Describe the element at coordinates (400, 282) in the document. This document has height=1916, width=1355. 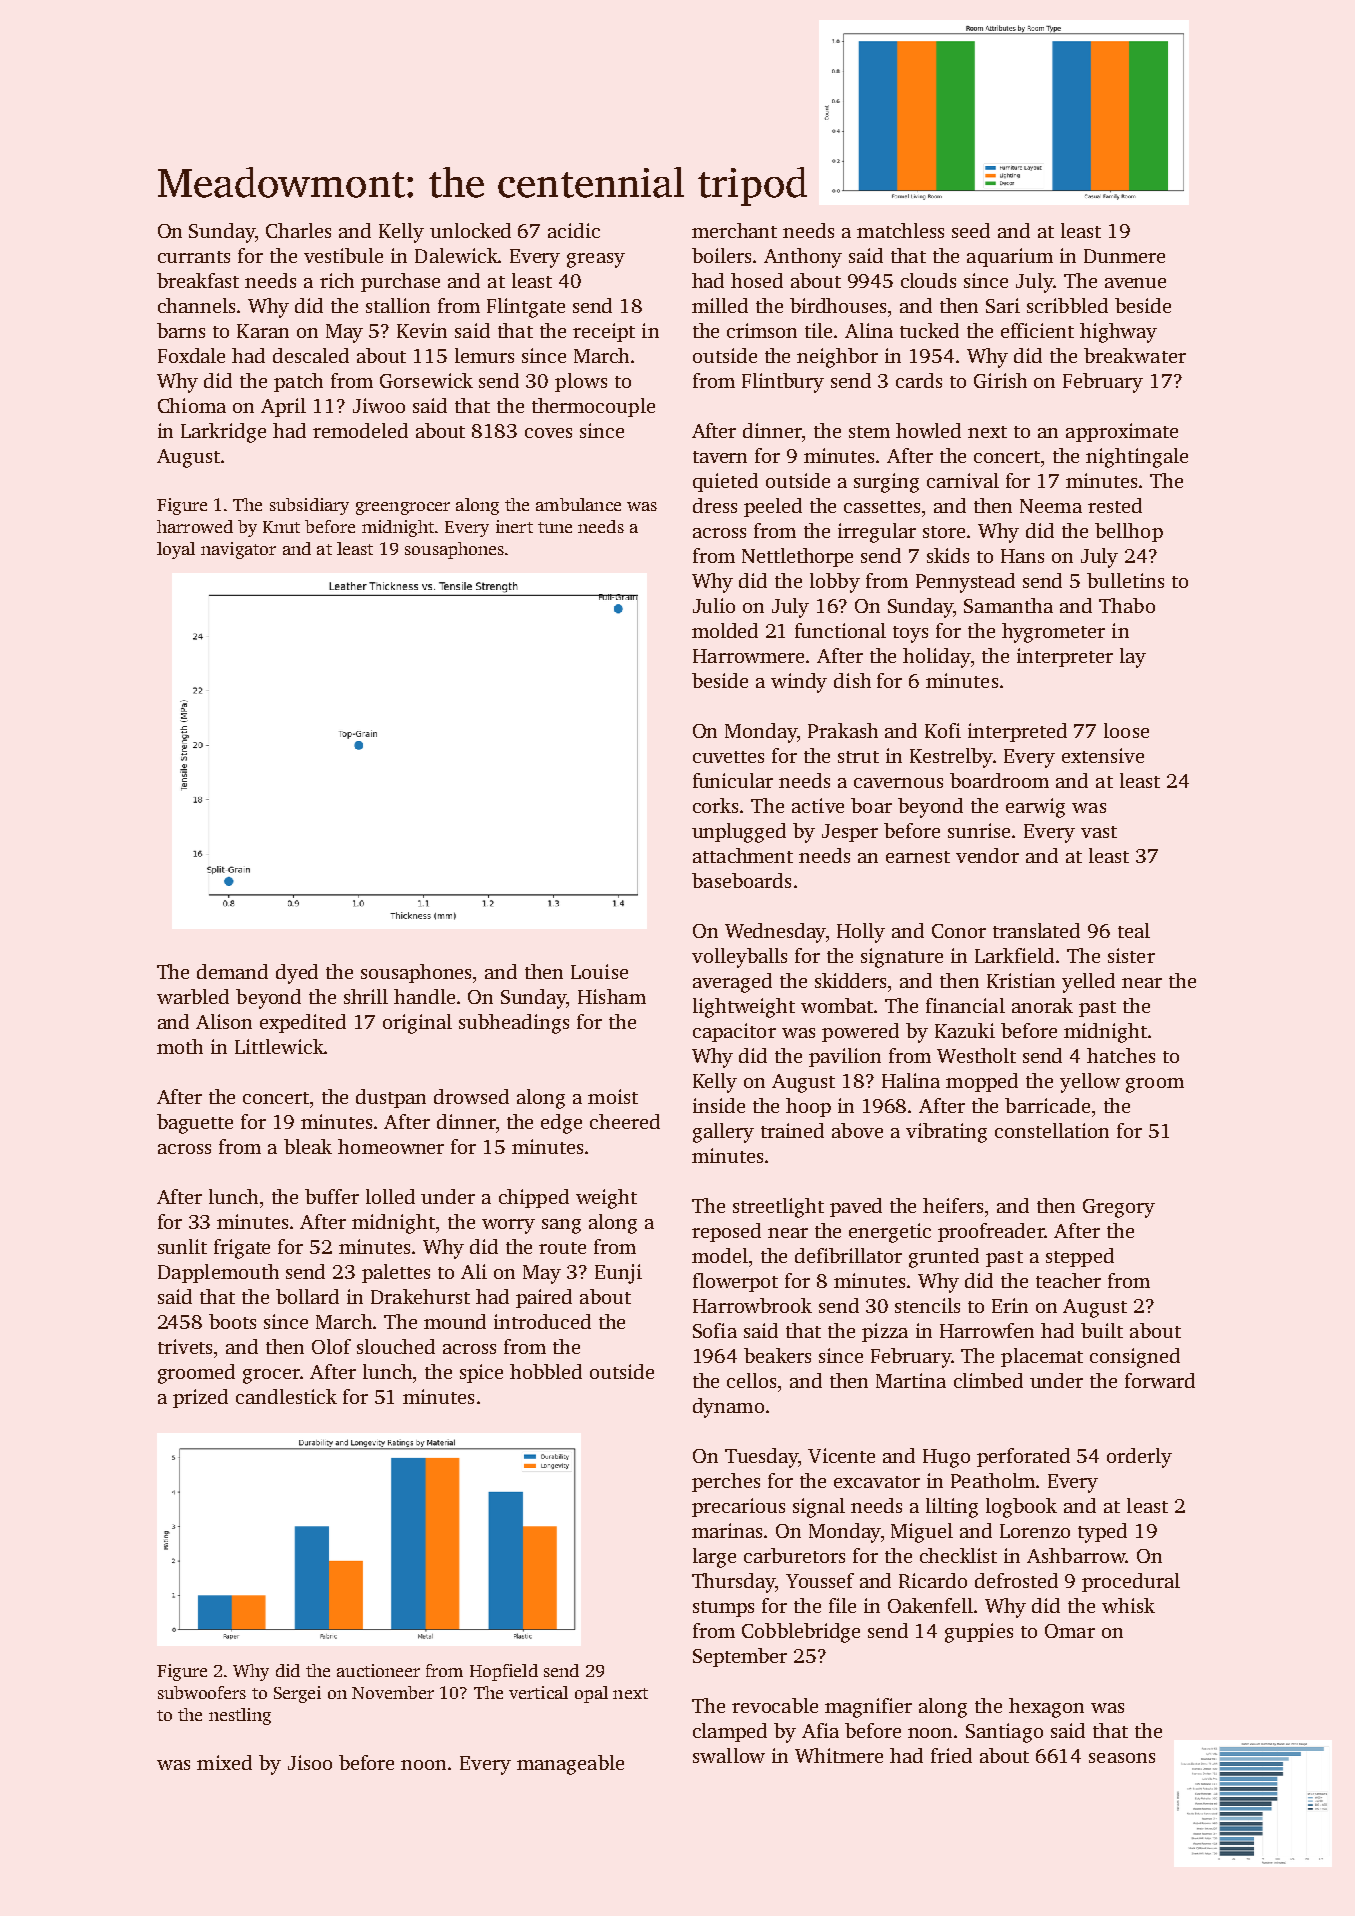
I see `purchase` at that location.
